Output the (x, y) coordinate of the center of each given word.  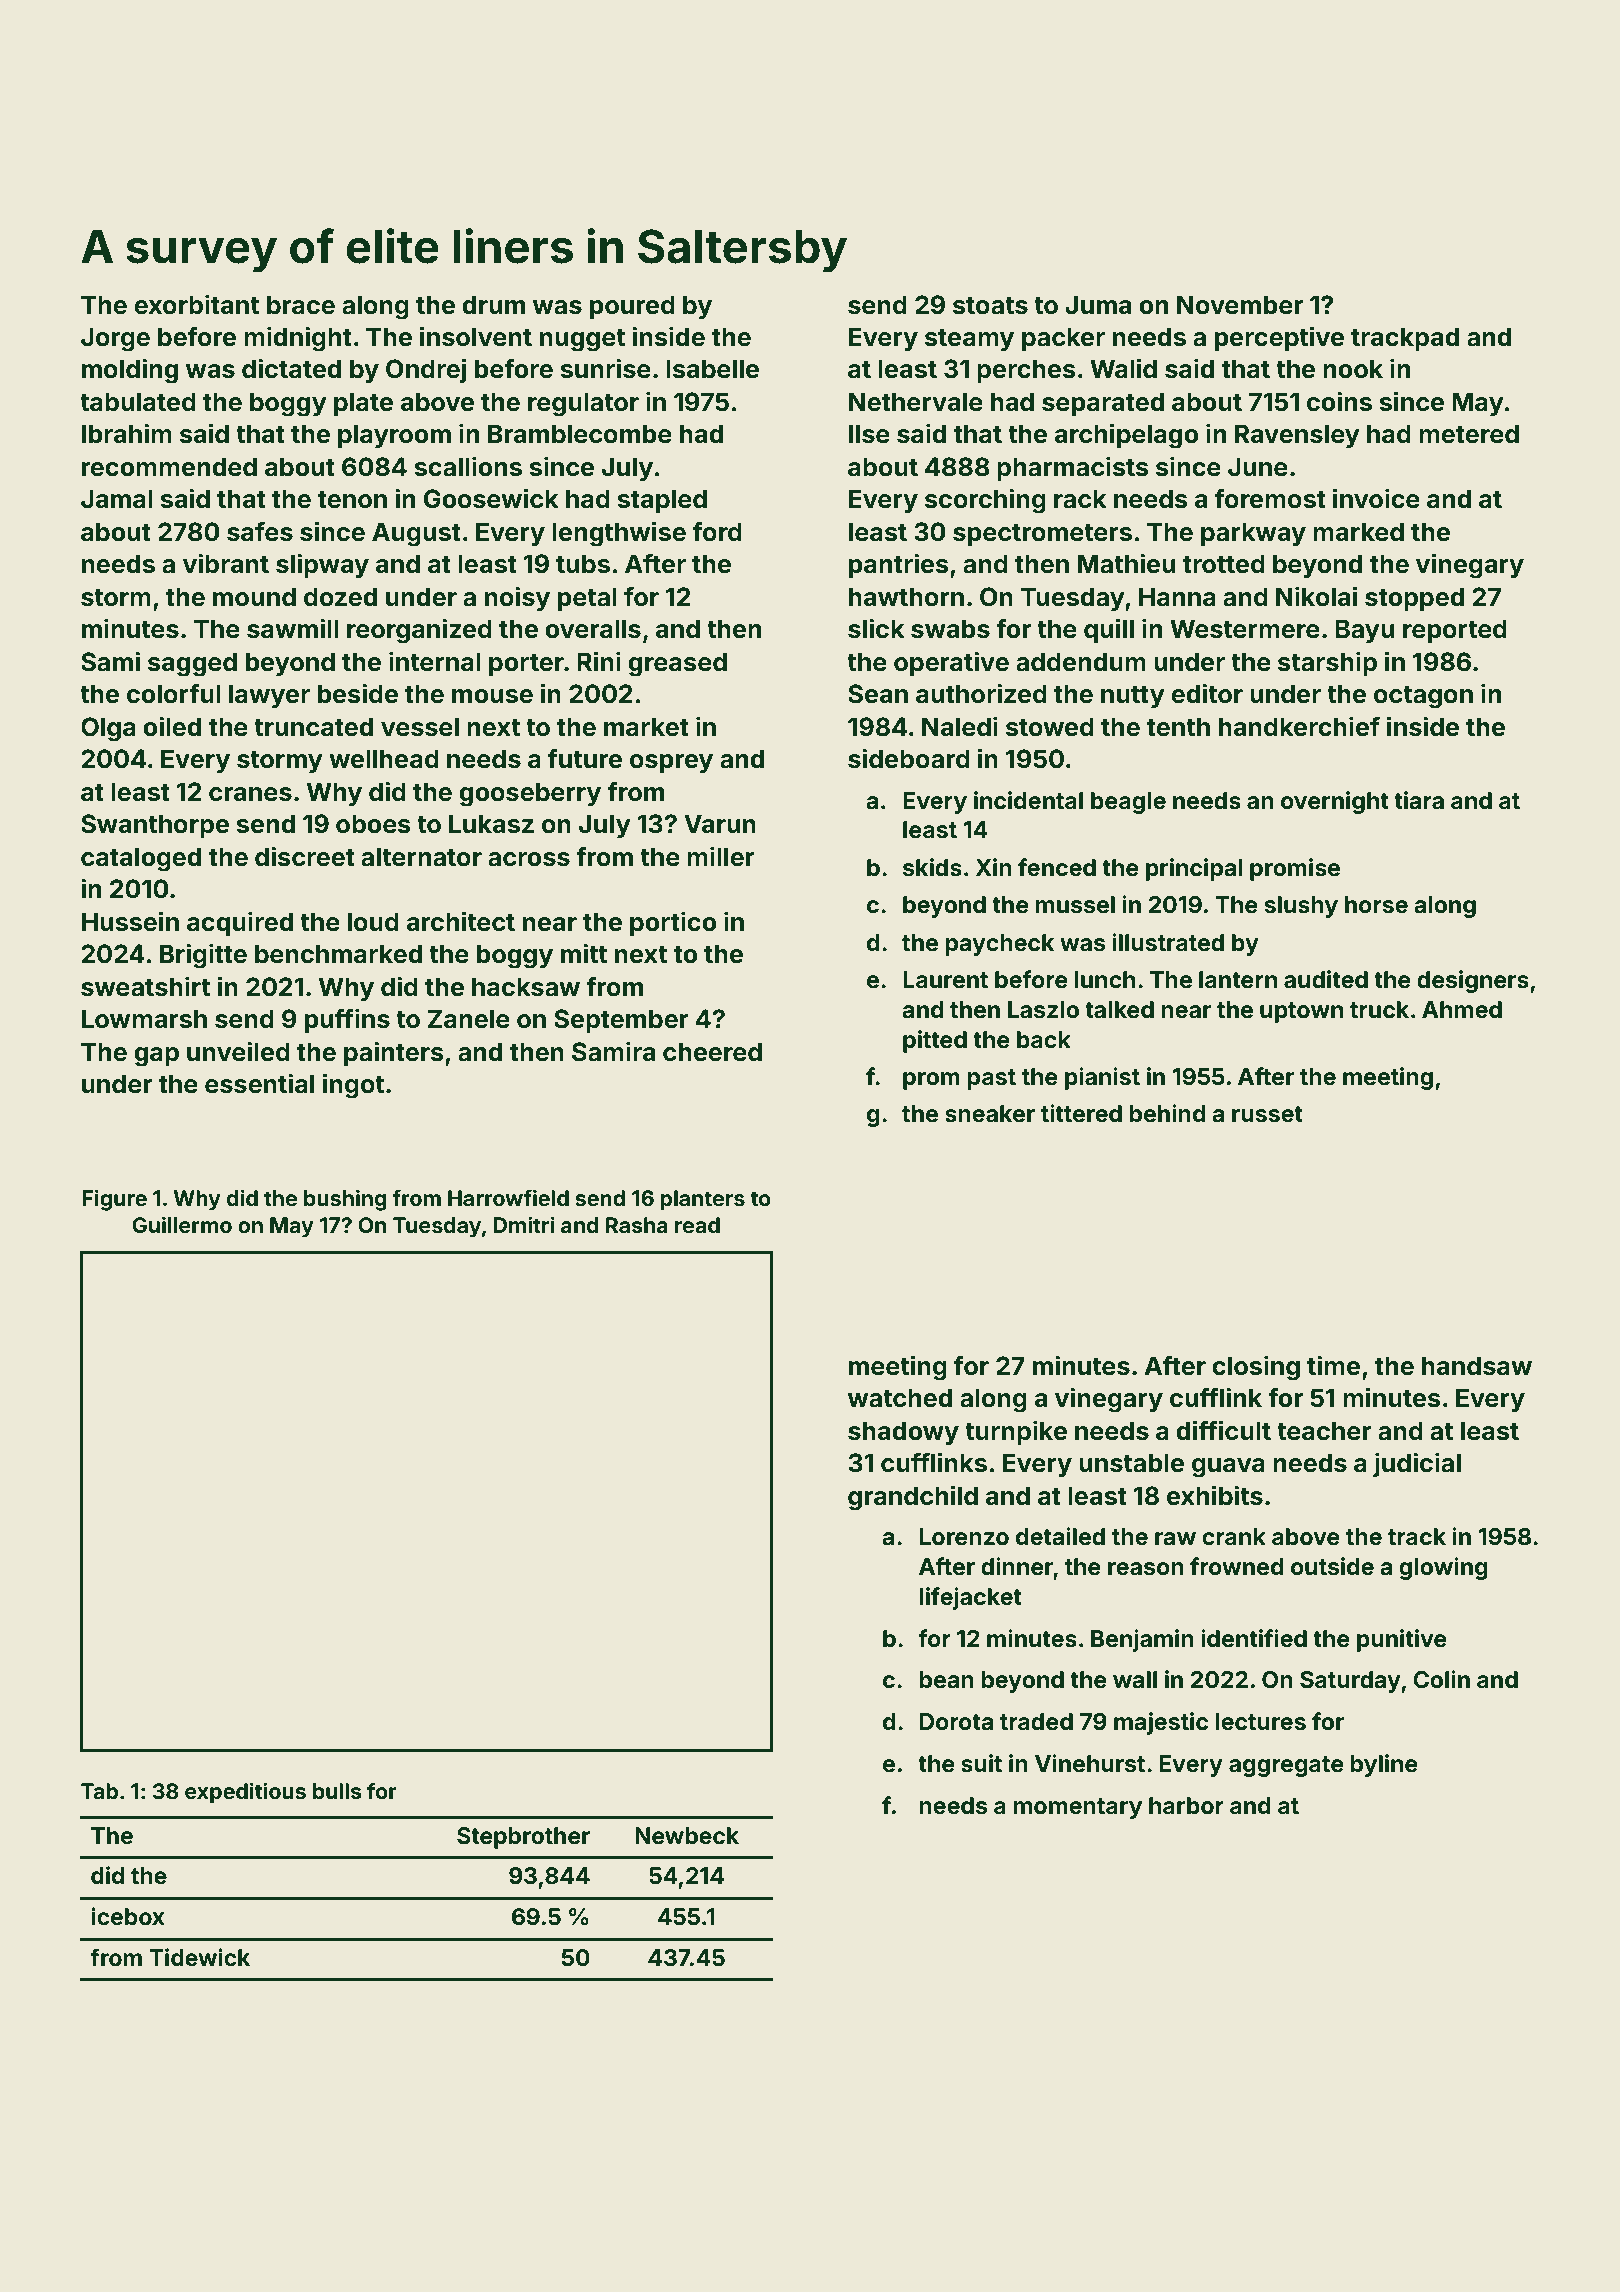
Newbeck (687, 1836)
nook (1353, 369)
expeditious (245, 1793)
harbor (1186, 1806)
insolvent (476, 336)
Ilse (869, 434)
